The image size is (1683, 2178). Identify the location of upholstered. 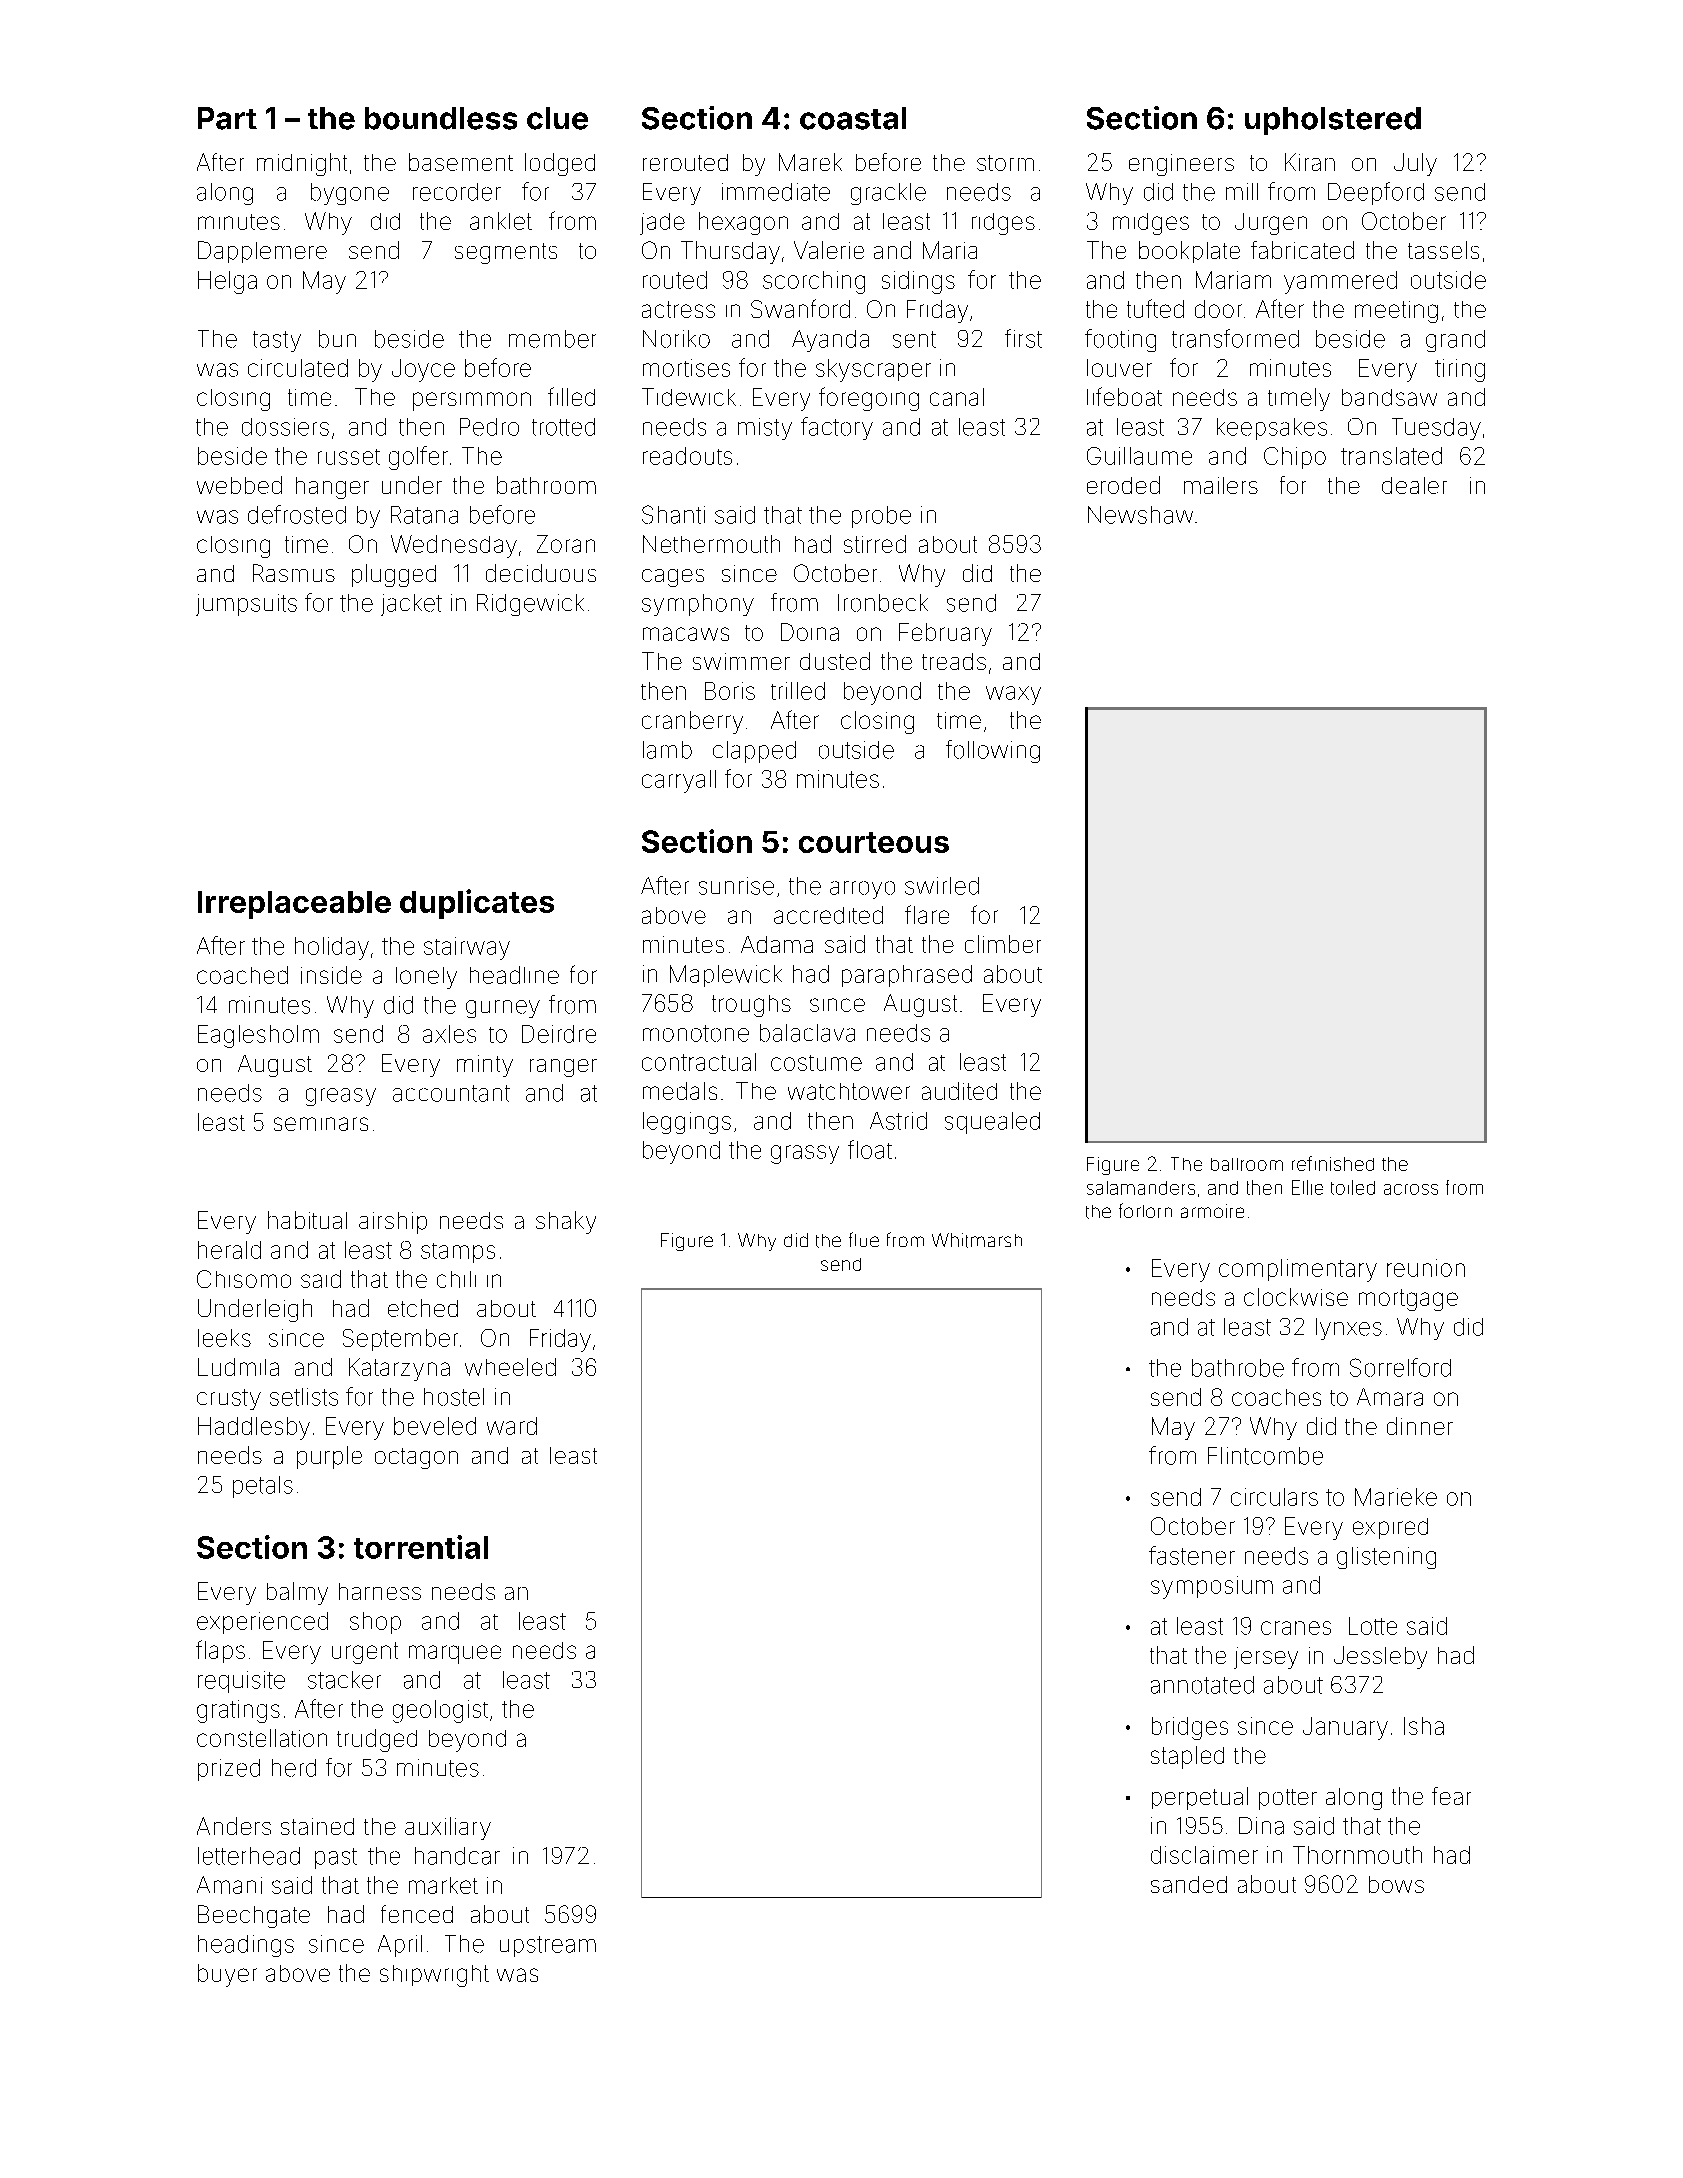
(1333, 121).
